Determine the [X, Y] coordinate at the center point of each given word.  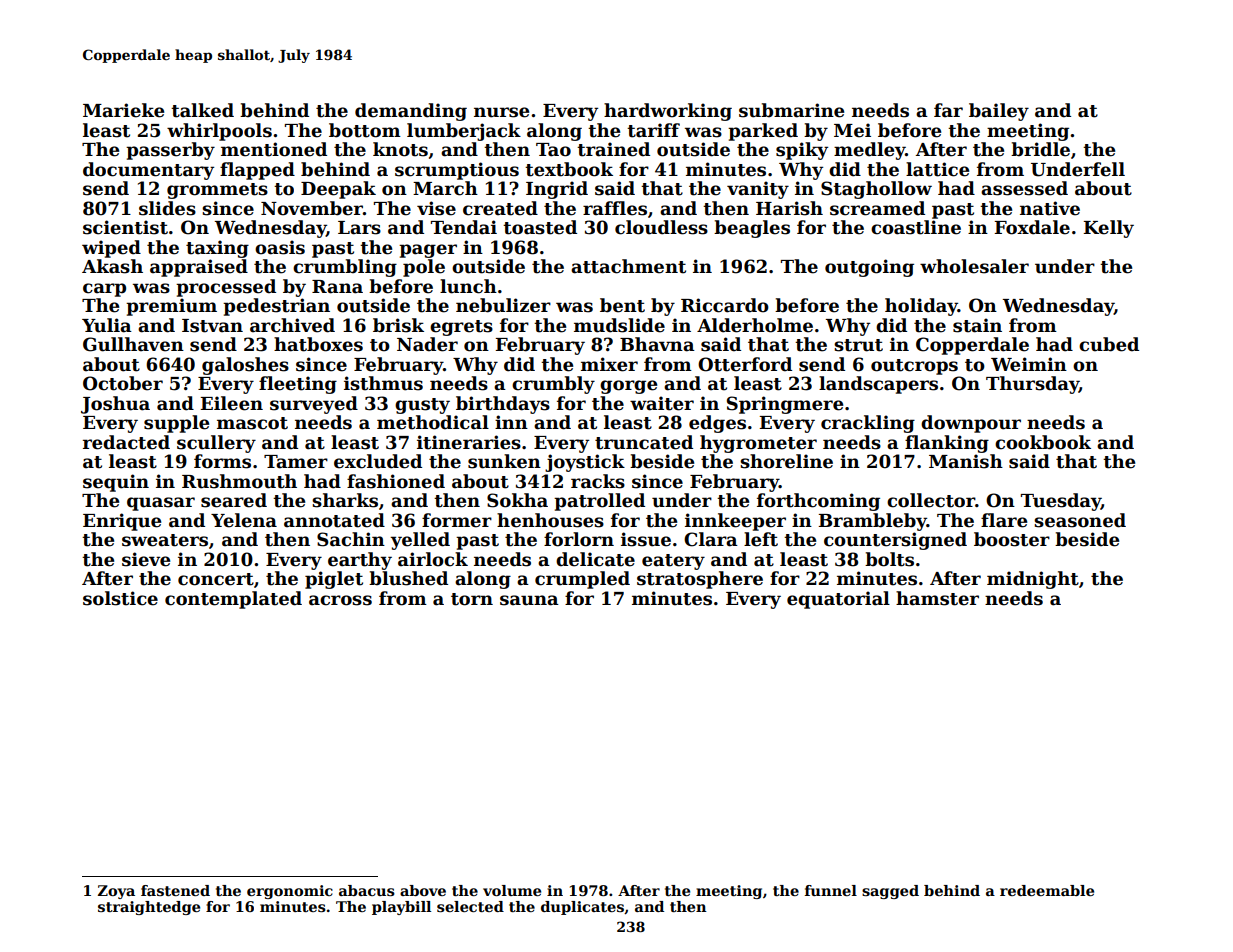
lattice [937, 169]
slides [167, 208]
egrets [461, 328]
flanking [947, 444]
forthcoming [818, 502]
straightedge [149, 908]
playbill [401, 908]
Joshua [115, 405]
